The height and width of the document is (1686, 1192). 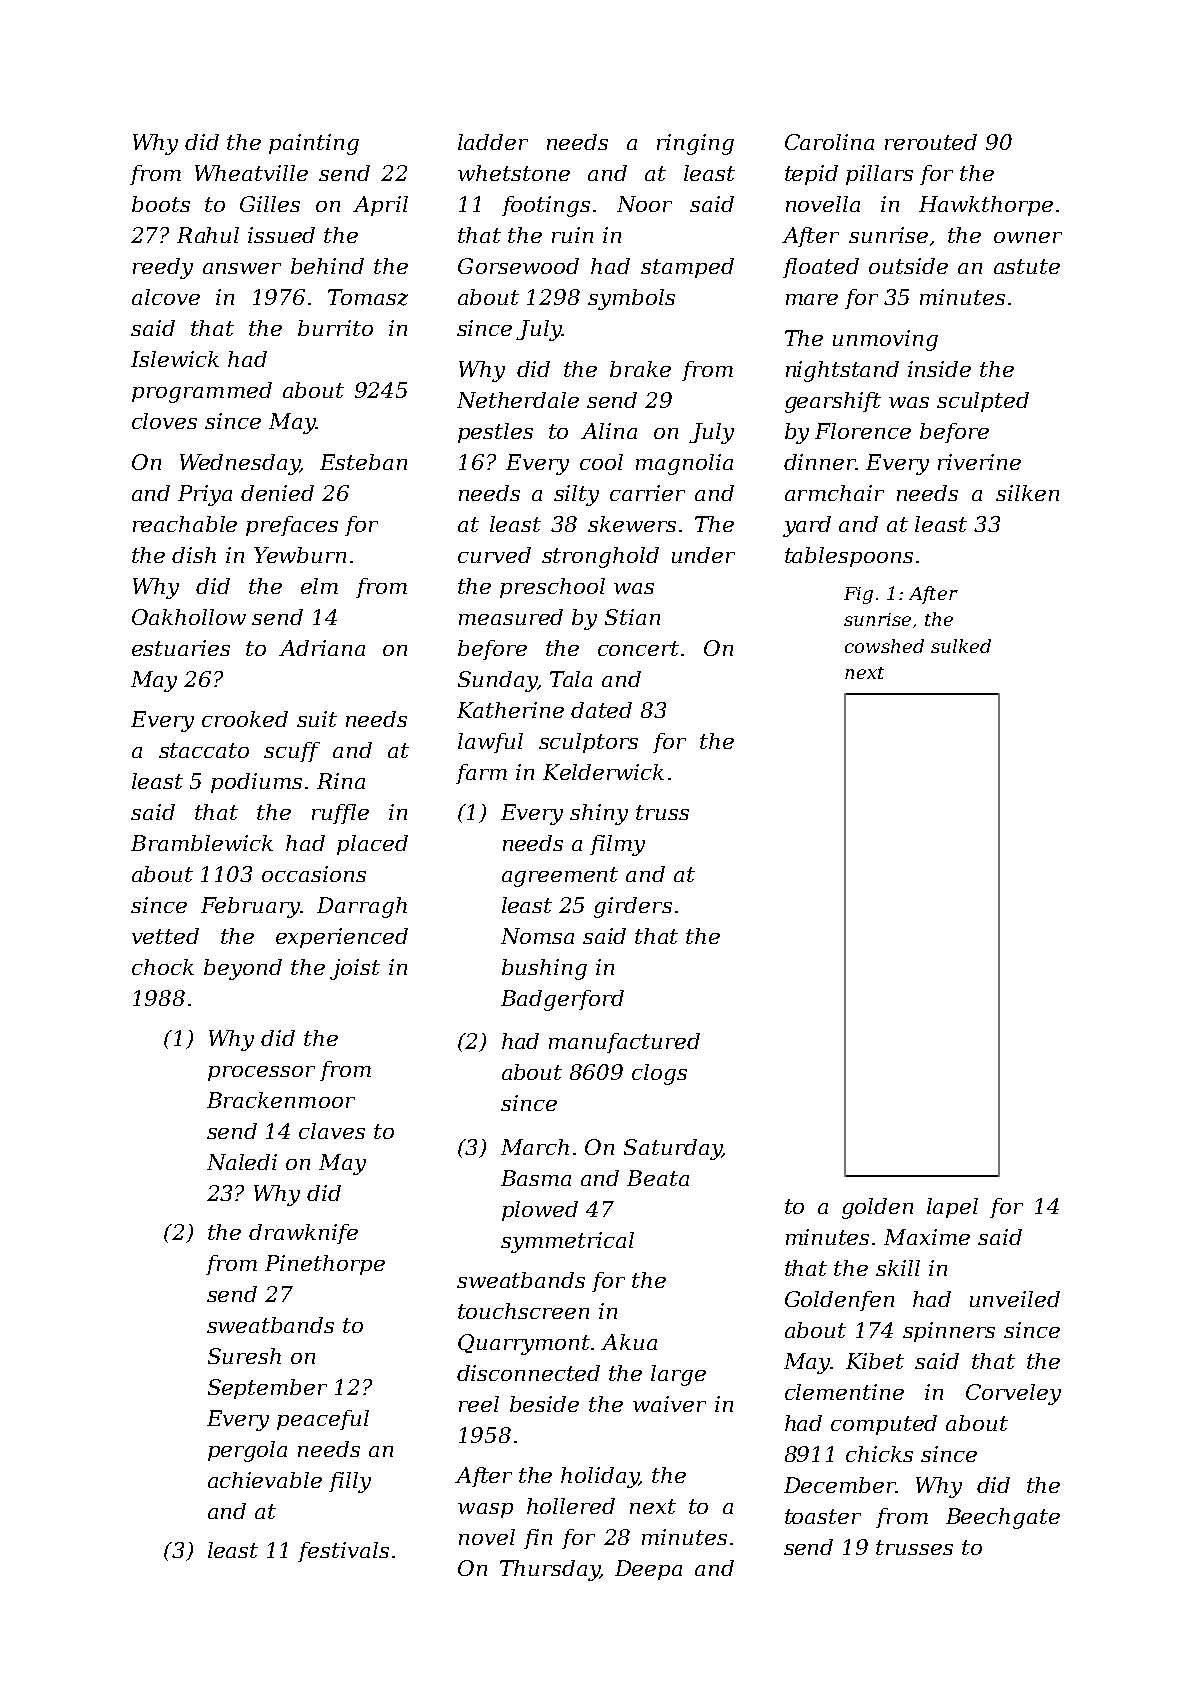 I want to click on cowshed, so click(x=884, y=646).
